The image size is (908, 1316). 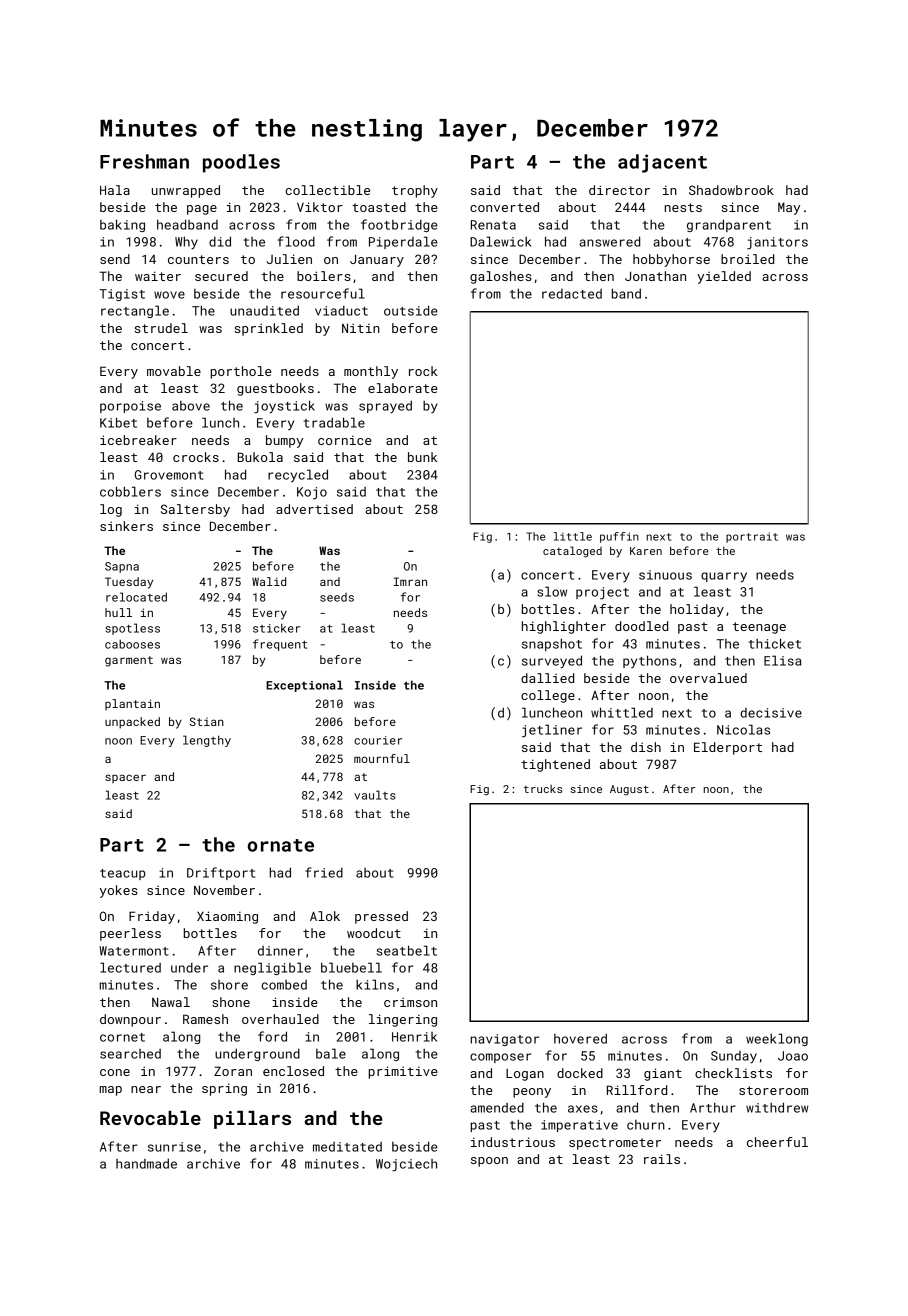 I want to click on decisive, so click(x=771, y=713).
